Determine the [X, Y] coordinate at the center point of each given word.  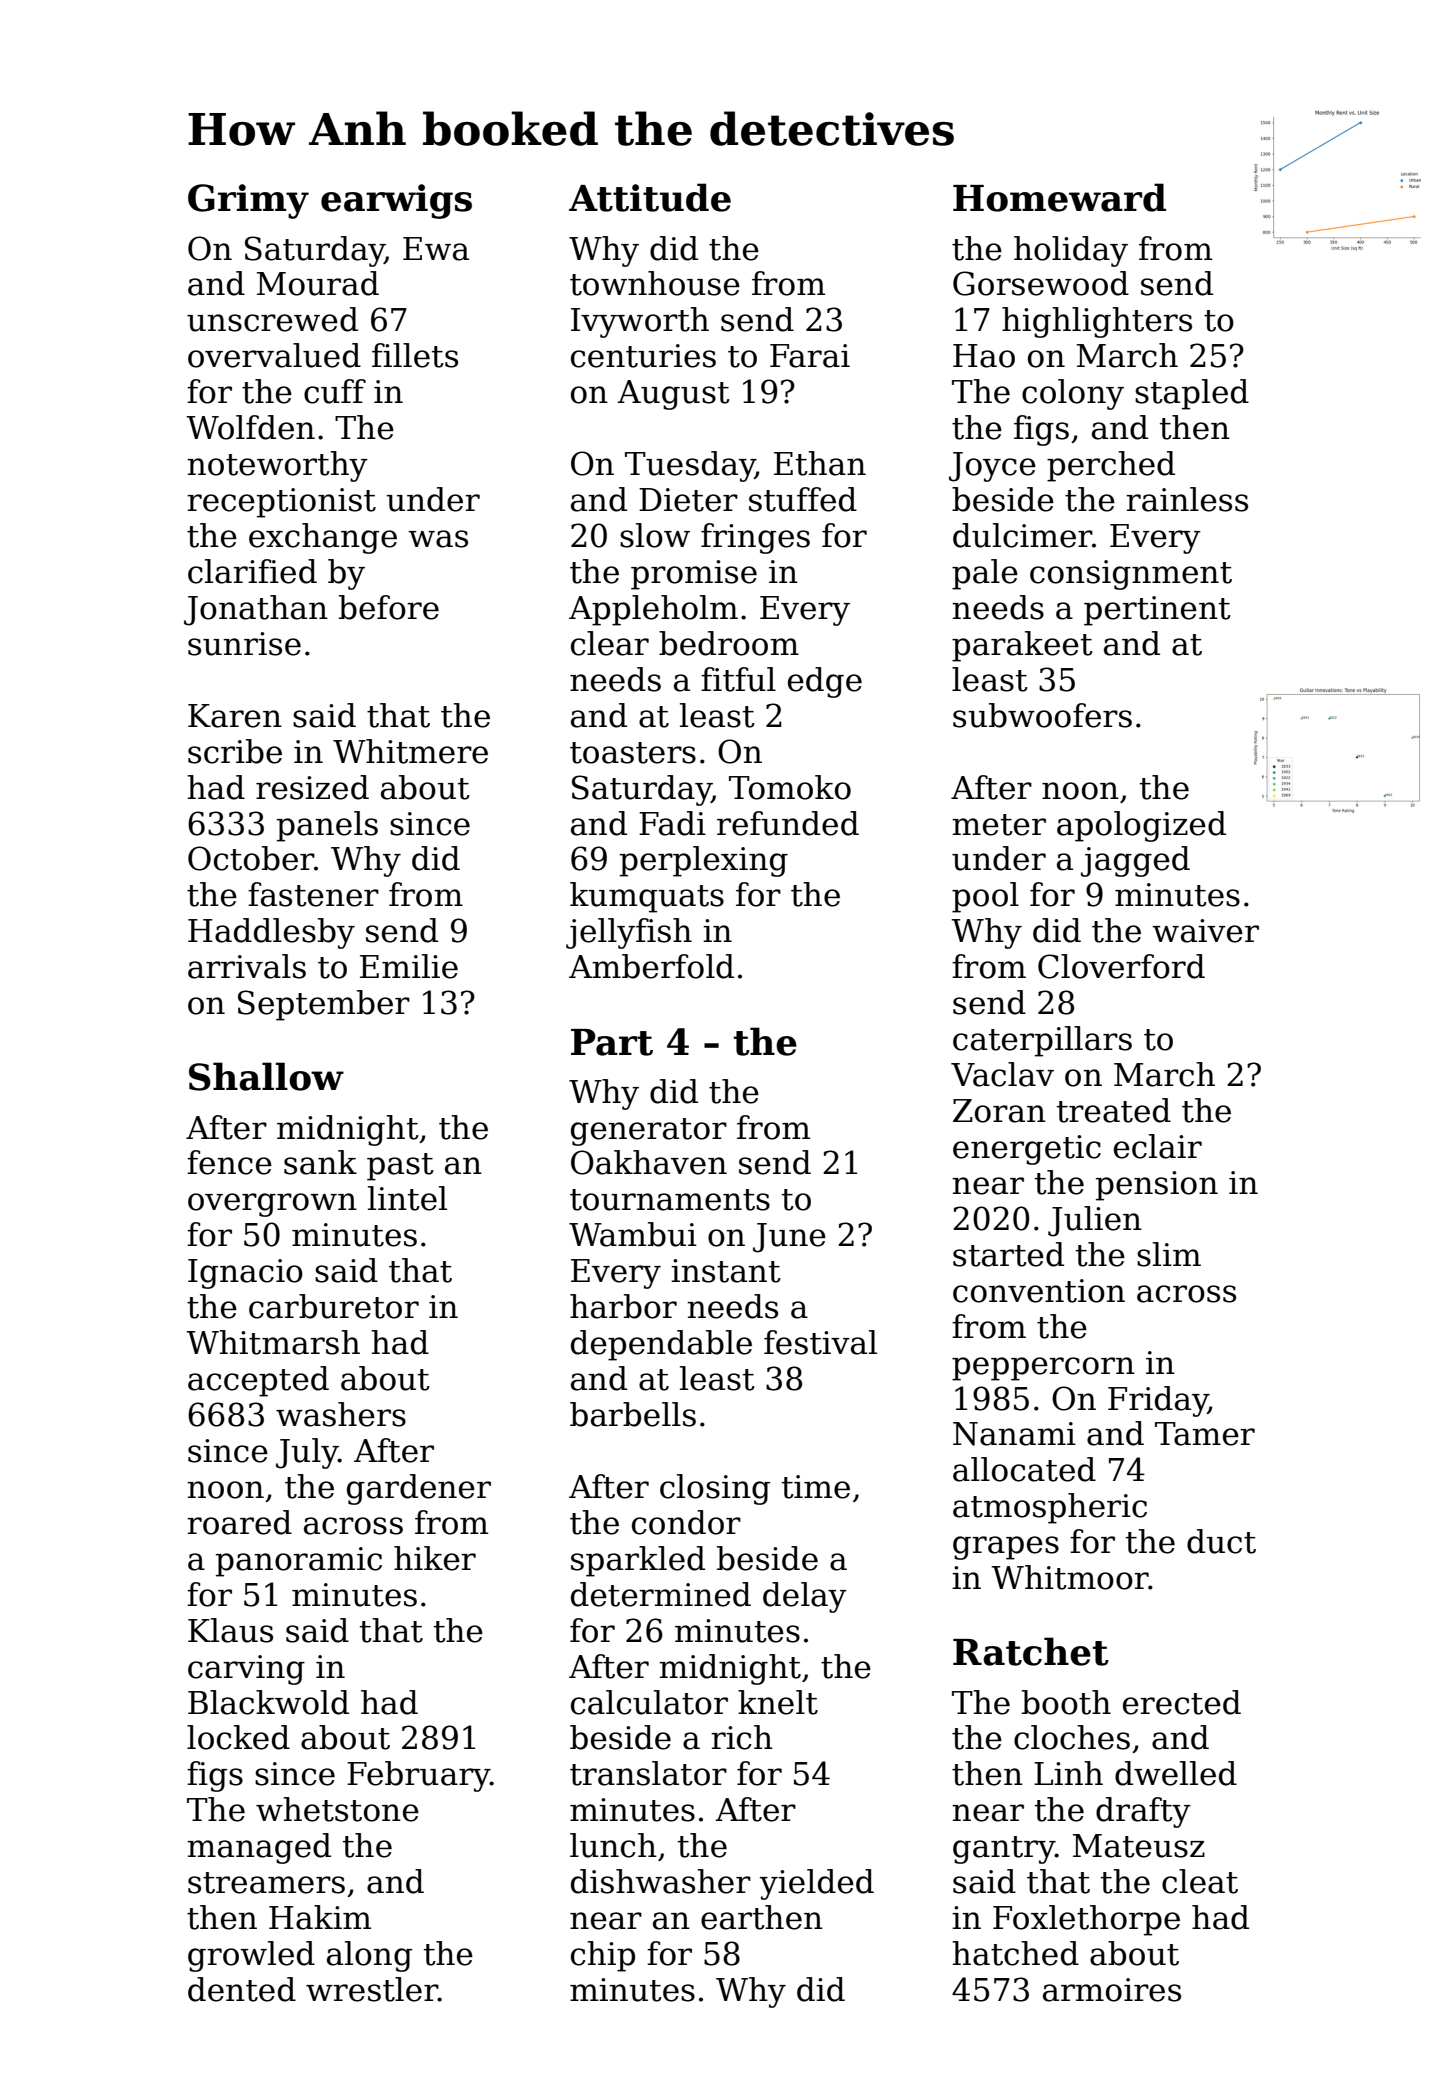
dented [242, 1989]
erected [1182, 1702]
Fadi [672, 823]
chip [603, 1956]
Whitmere [410, 751]
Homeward [1059, 197]
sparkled [638, 1561]
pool [985, 897]
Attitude [650, 197]
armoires [1112, 1990]
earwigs [396, 201]
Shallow [266, 1076]
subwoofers [1042, 715]
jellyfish [629, 933]
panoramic [299, 1562]
